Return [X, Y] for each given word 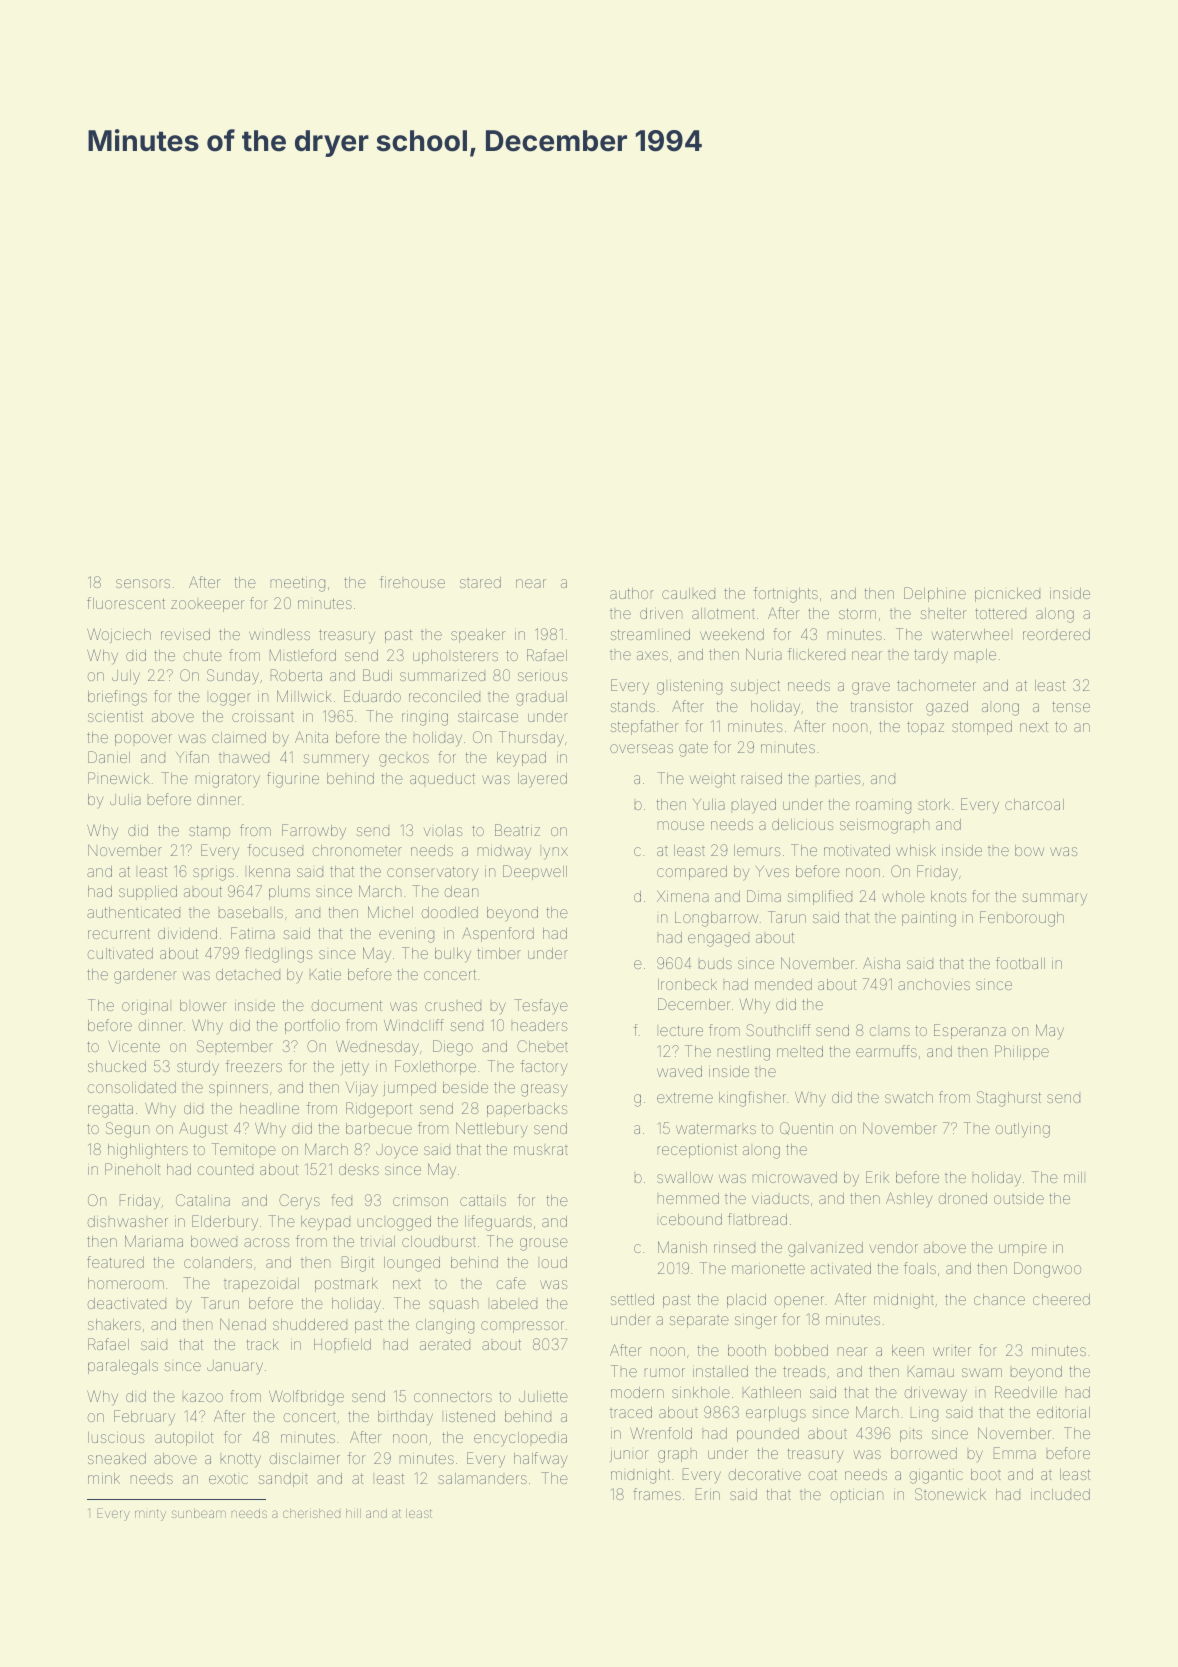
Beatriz [517, 830]
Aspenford [498, 934]
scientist [115, 716]
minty [150, 1515]
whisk [916, 850]
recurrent [119, 933]
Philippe [1022, 1052]
